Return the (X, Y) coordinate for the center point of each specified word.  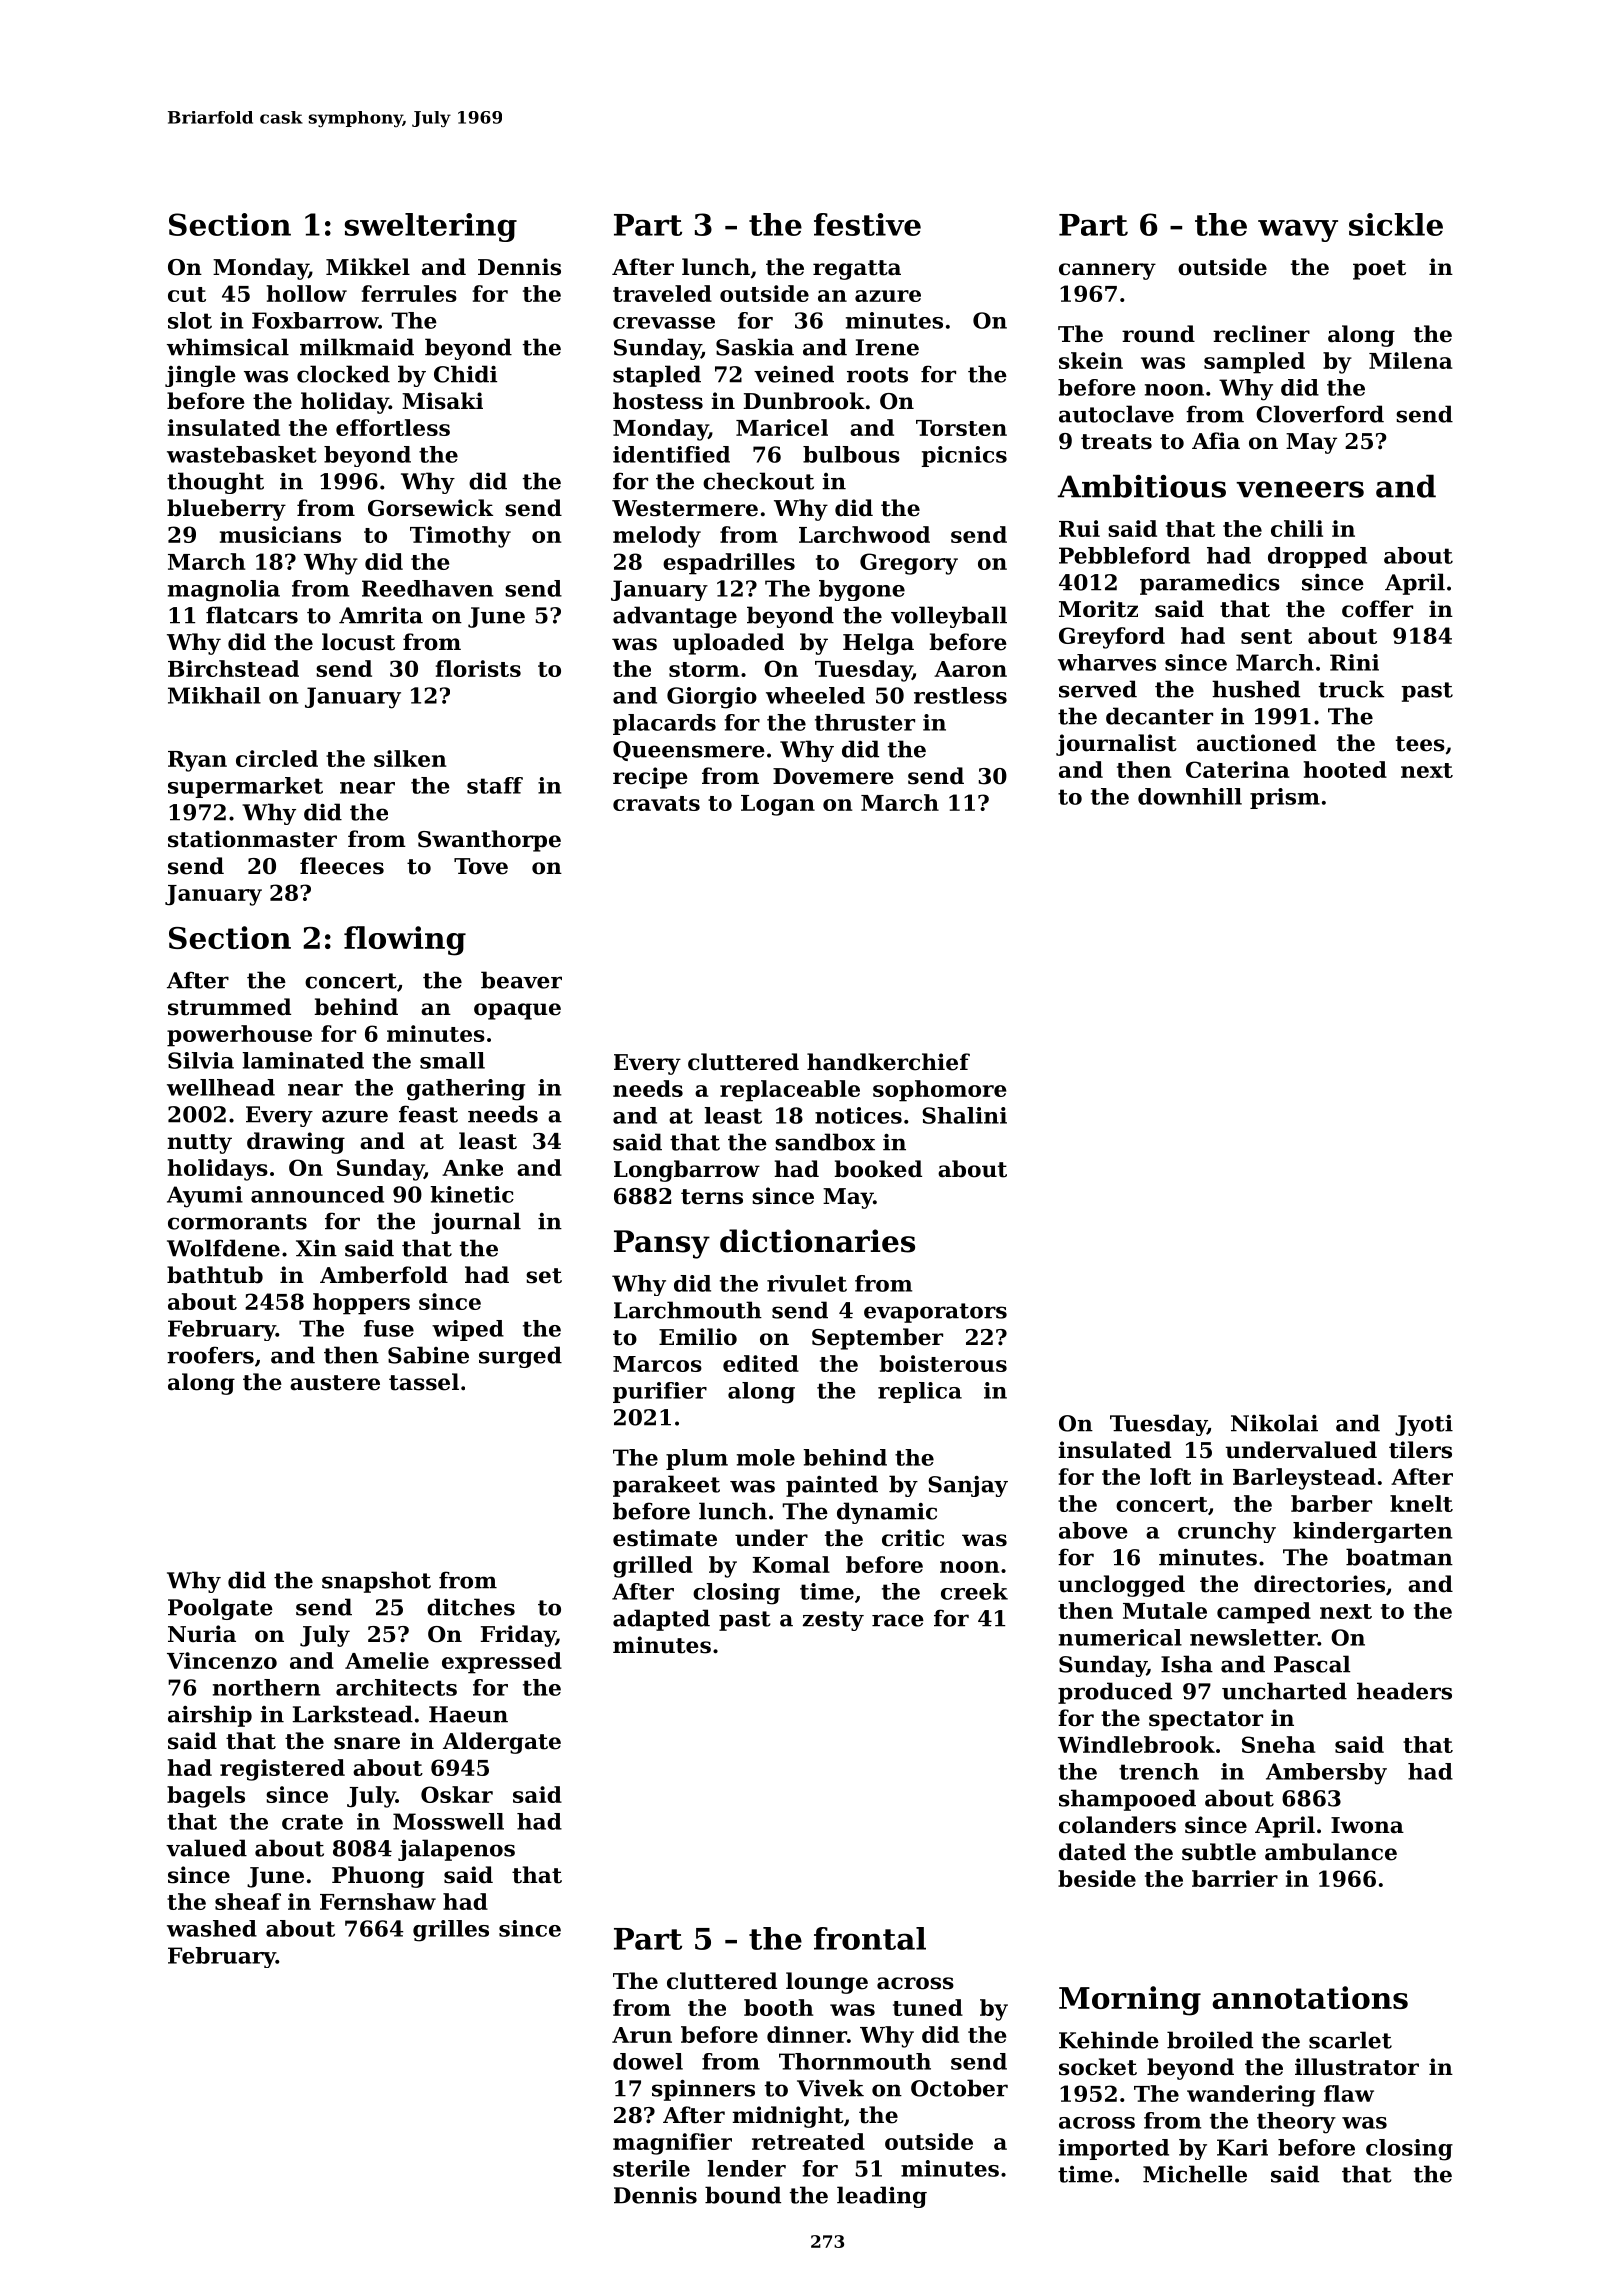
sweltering (431, 227)
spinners (703, 2090)
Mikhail (214, 695)
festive (867, 224)
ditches (471, 1607)
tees (1420, 744)
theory (1296, 2123)
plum (697, 1459)
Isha (1187, 1664)
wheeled (815, 695)
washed (212, 1928)
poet (1379, 270)
